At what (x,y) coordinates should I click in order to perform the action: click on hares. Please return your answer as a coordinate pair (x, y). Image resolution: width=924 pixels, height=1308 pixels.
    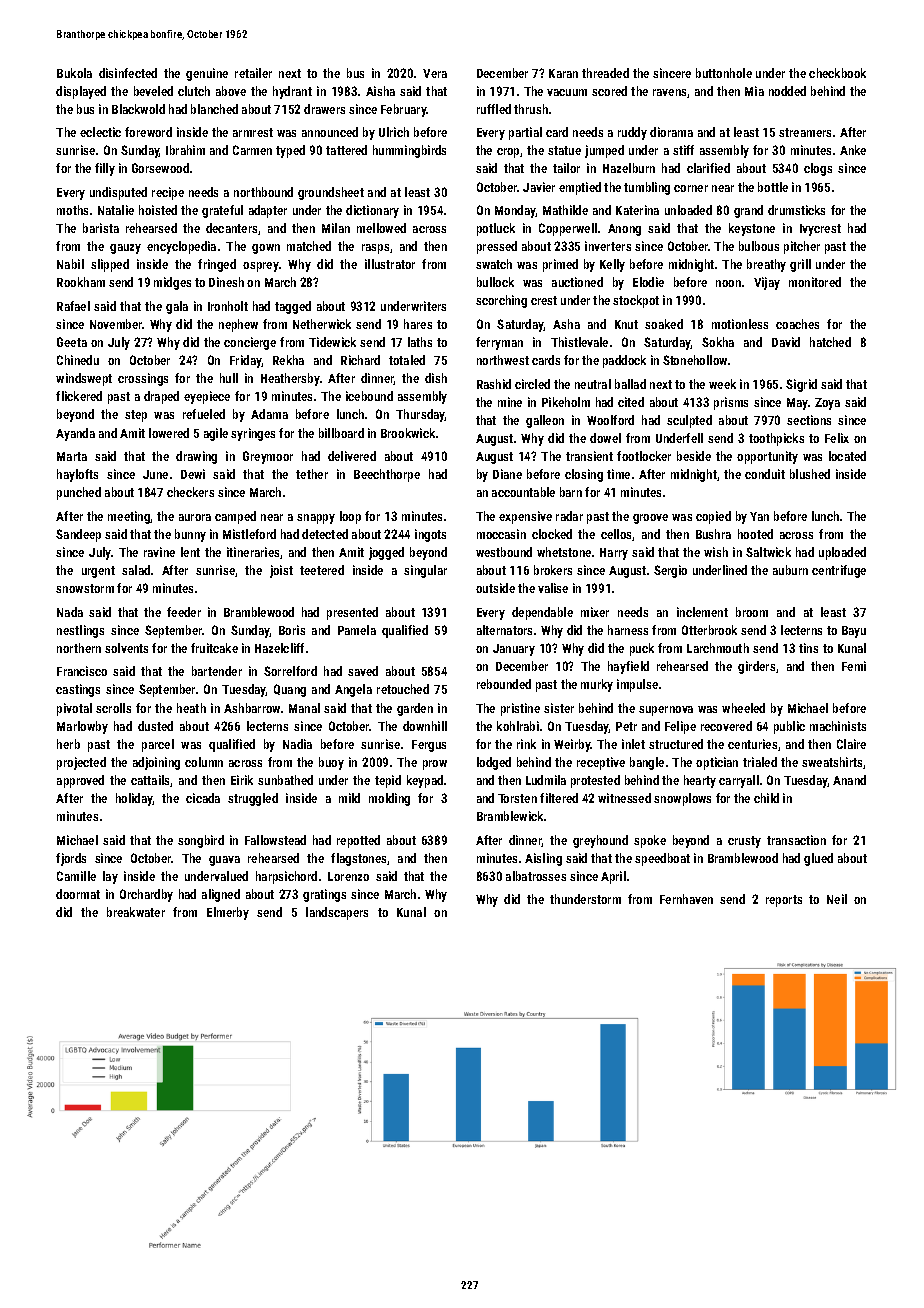
    Looking at the image, I should click on (418, 324).
